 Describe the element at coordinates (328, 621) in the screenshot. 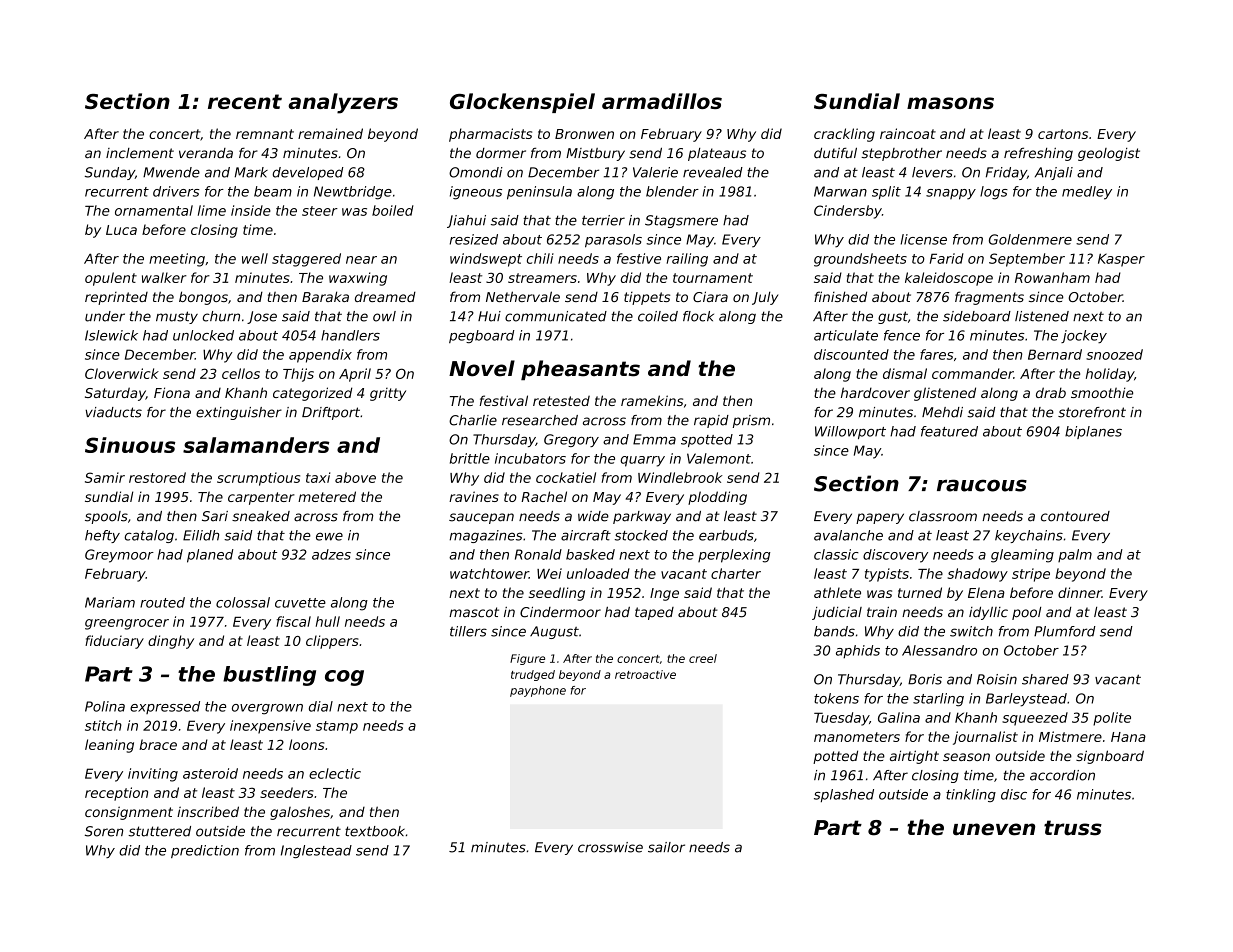

I see `hull` at that location.
